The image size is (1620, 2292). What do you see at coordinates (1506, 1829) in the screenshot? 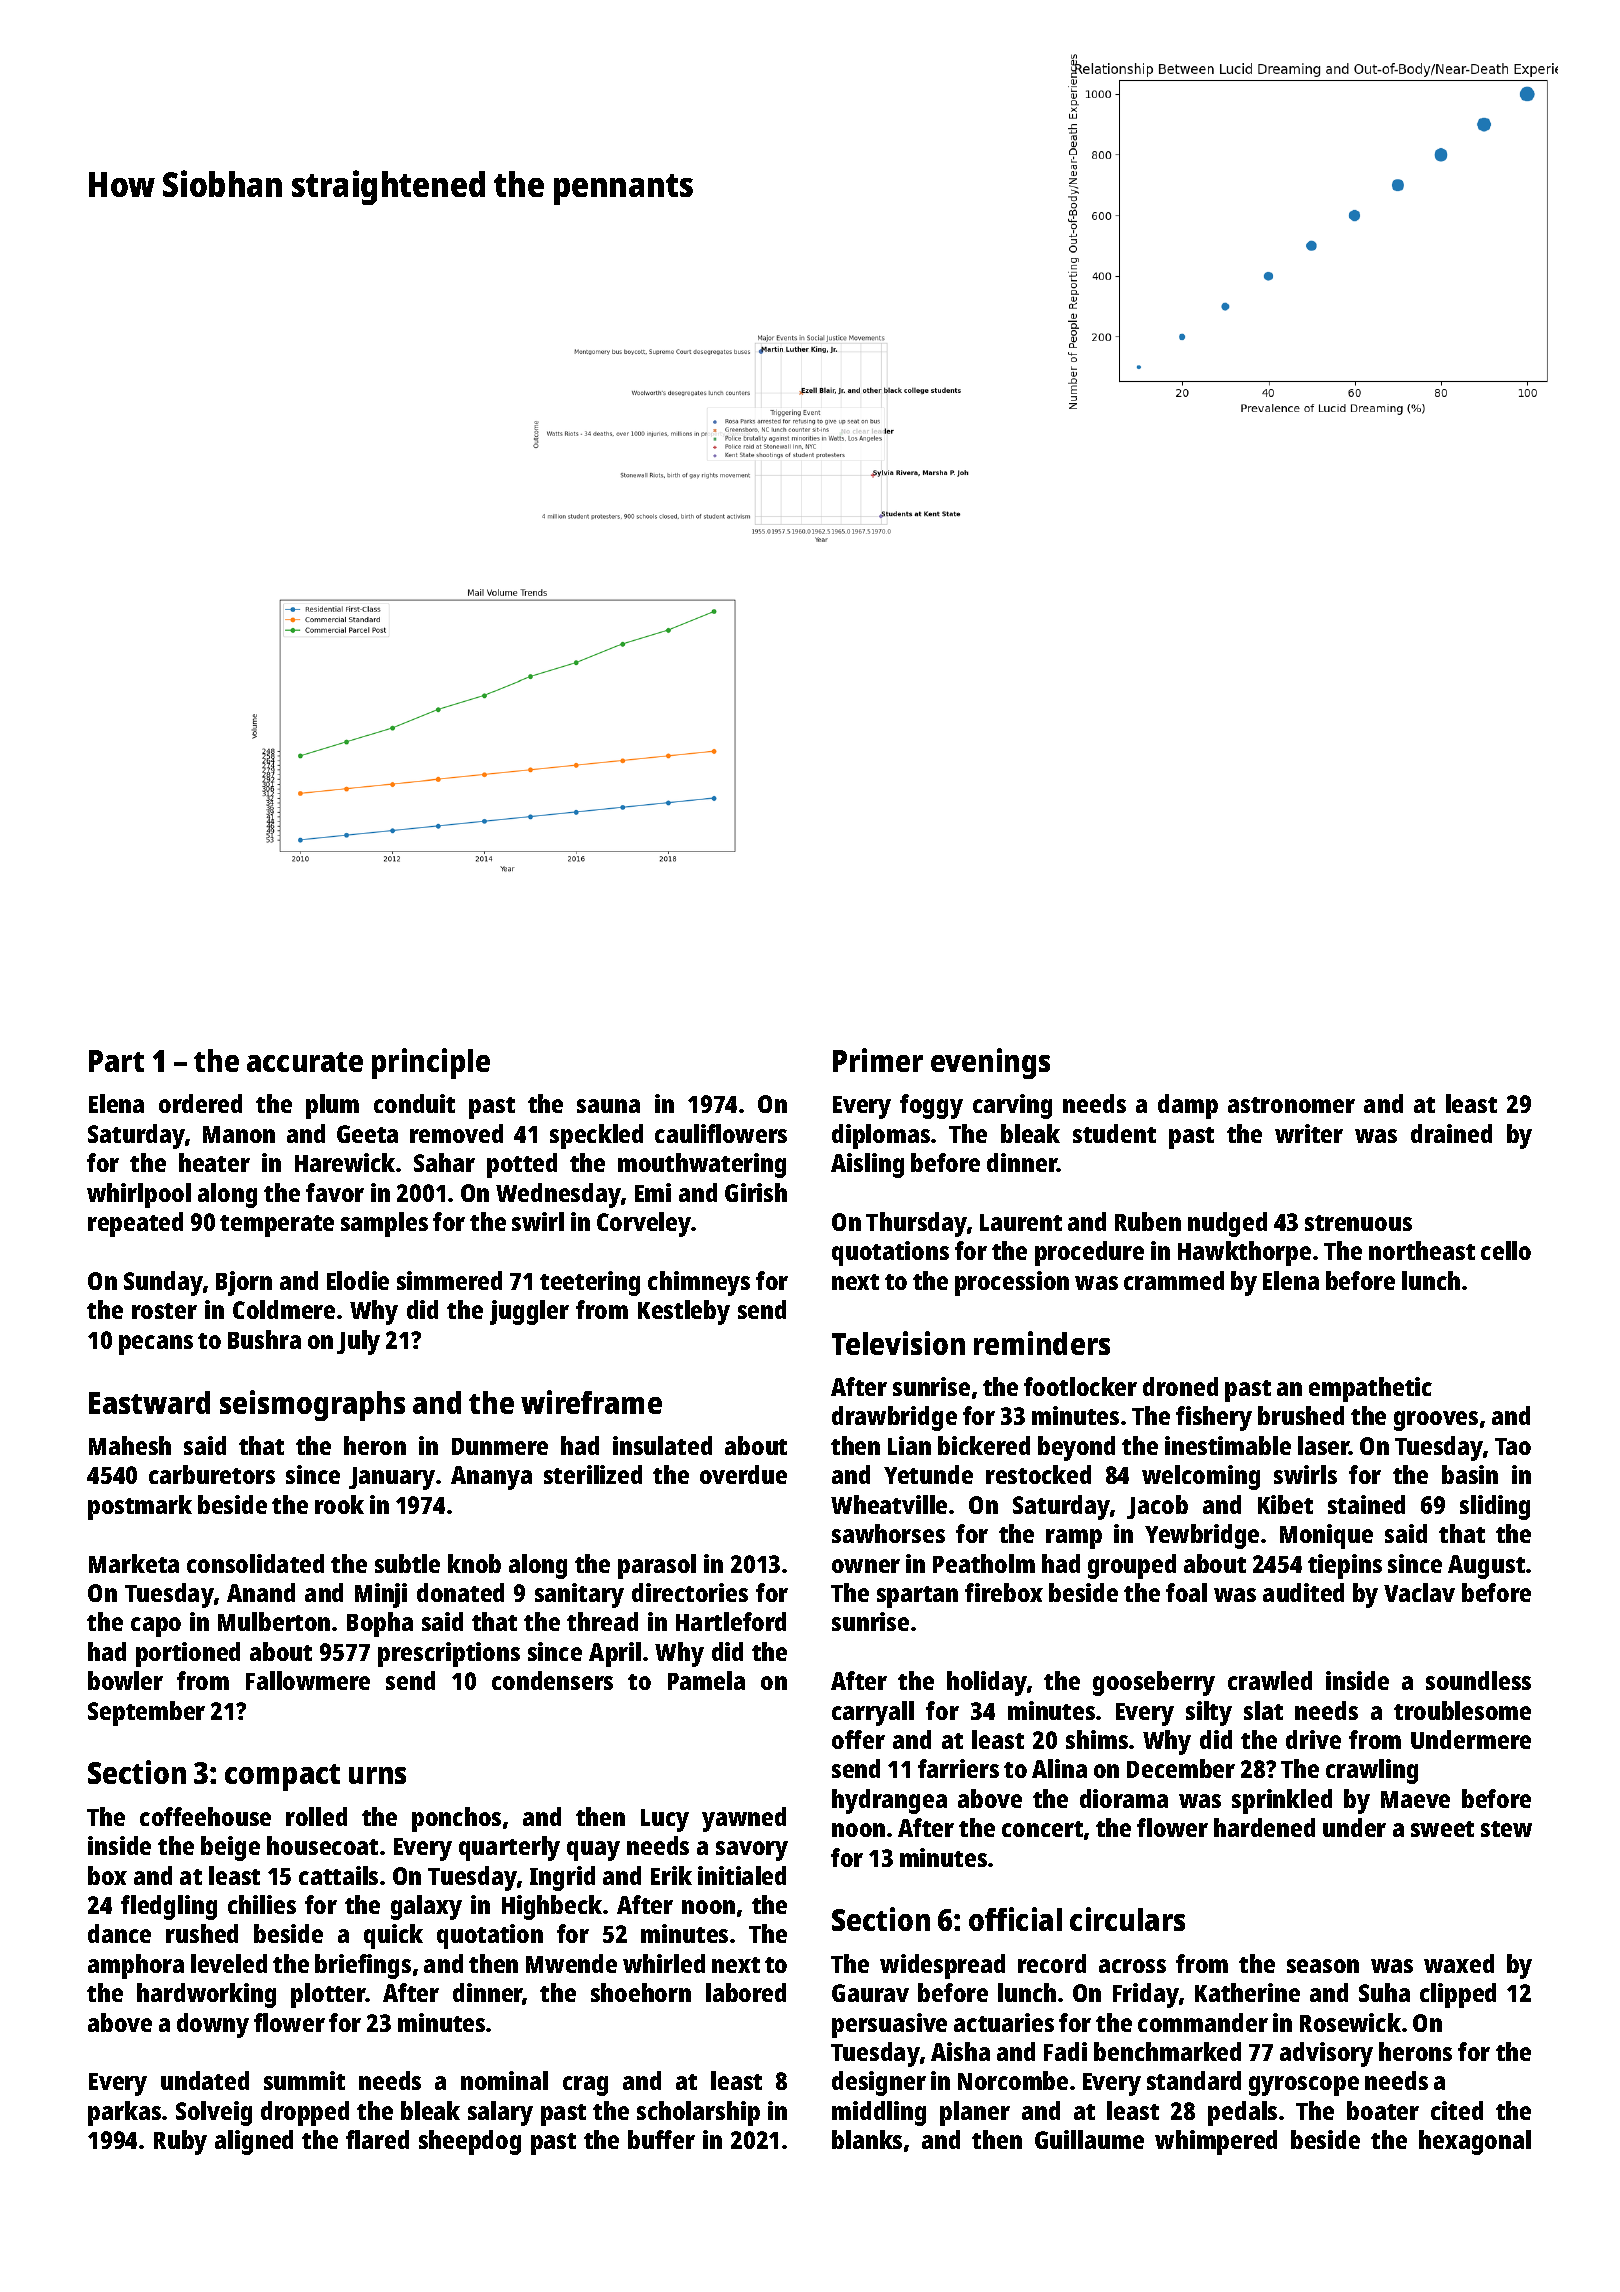
I see `stew` at bounding box center [1506, 1829].
